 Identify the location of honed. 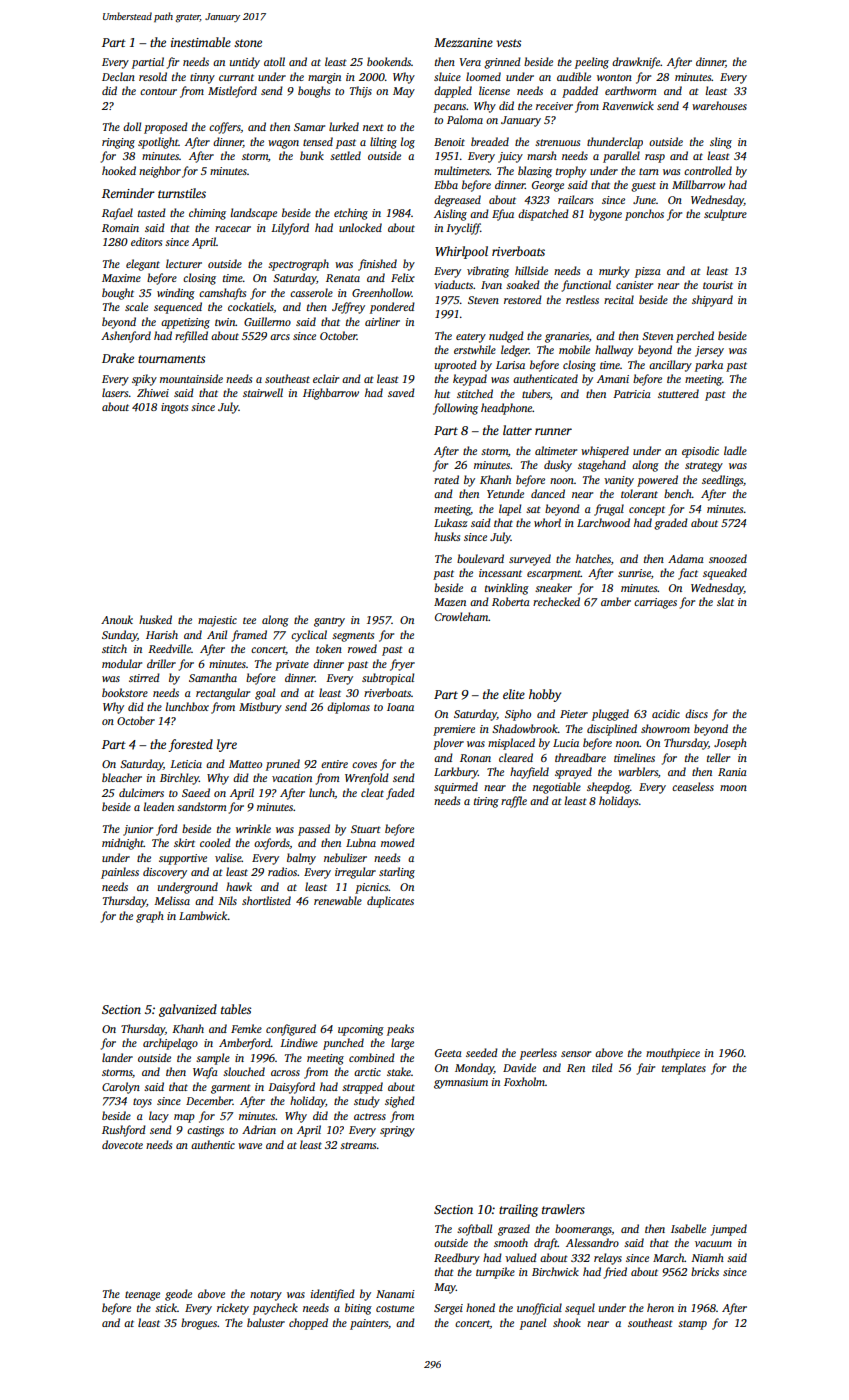
(480, 1307).
